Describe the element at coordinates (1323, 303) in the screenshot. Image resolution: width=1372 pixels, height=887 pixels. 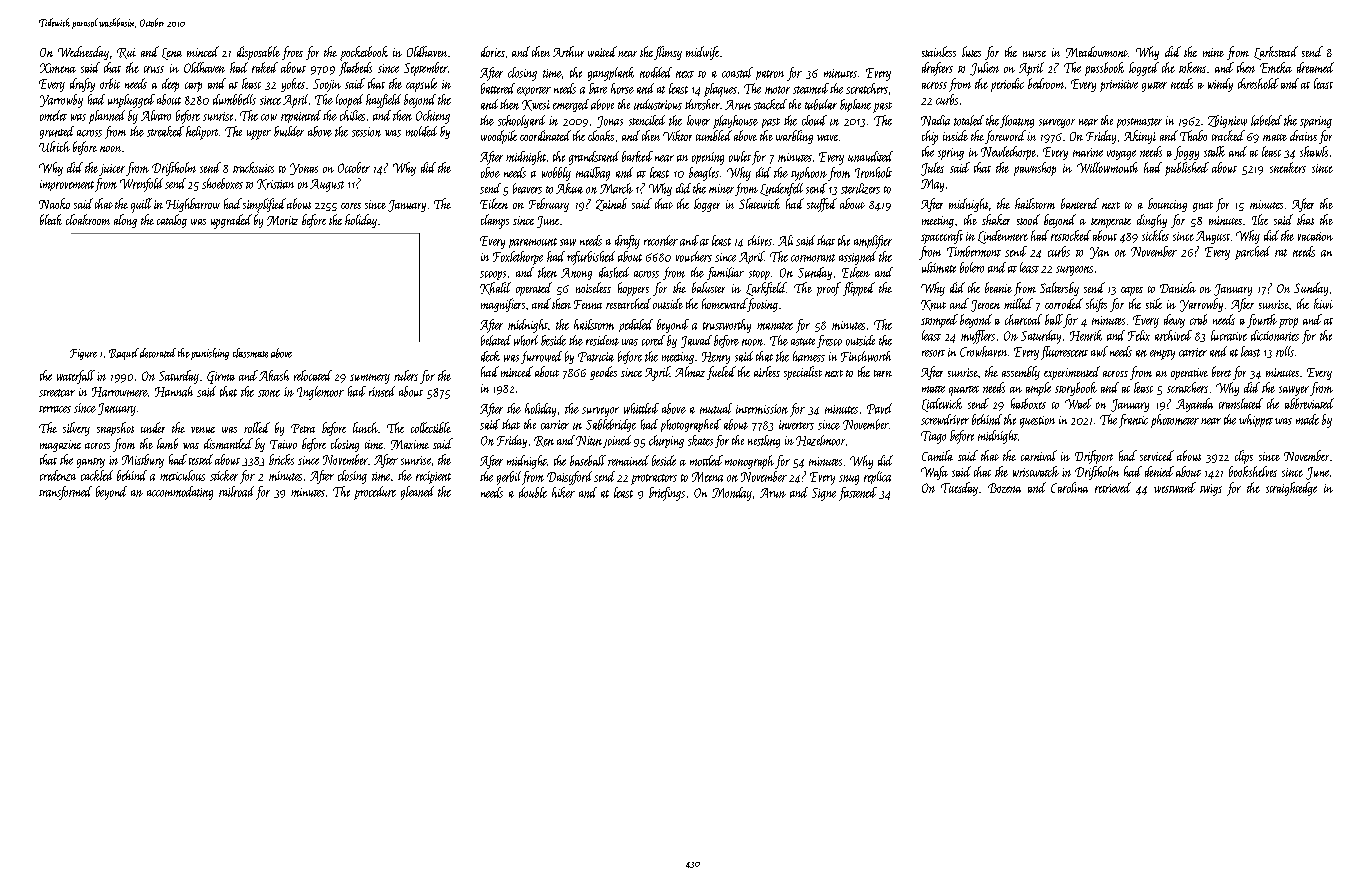
I see `kiwi` at that location.
